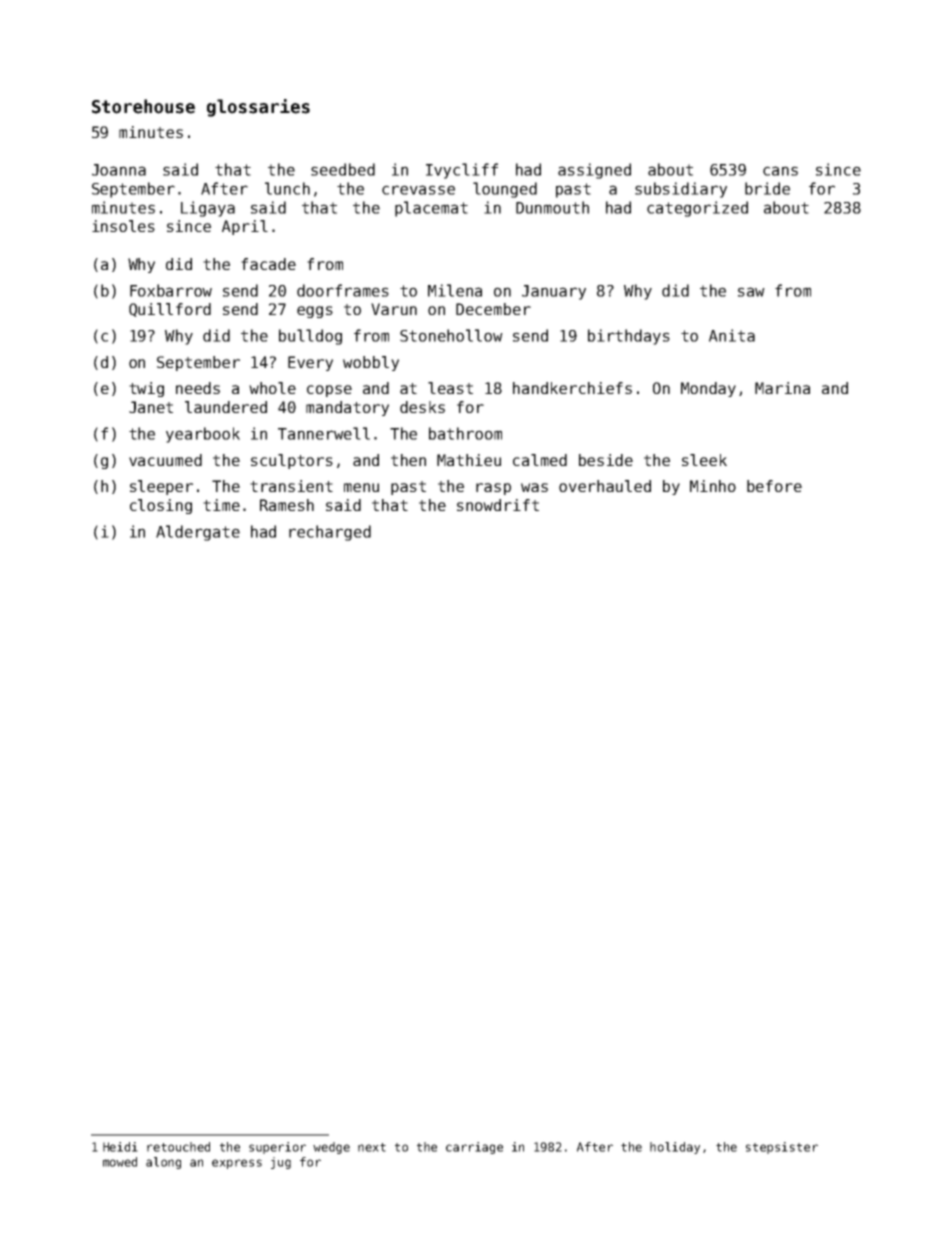  I want to click on holiday, so click(675, 1148).
